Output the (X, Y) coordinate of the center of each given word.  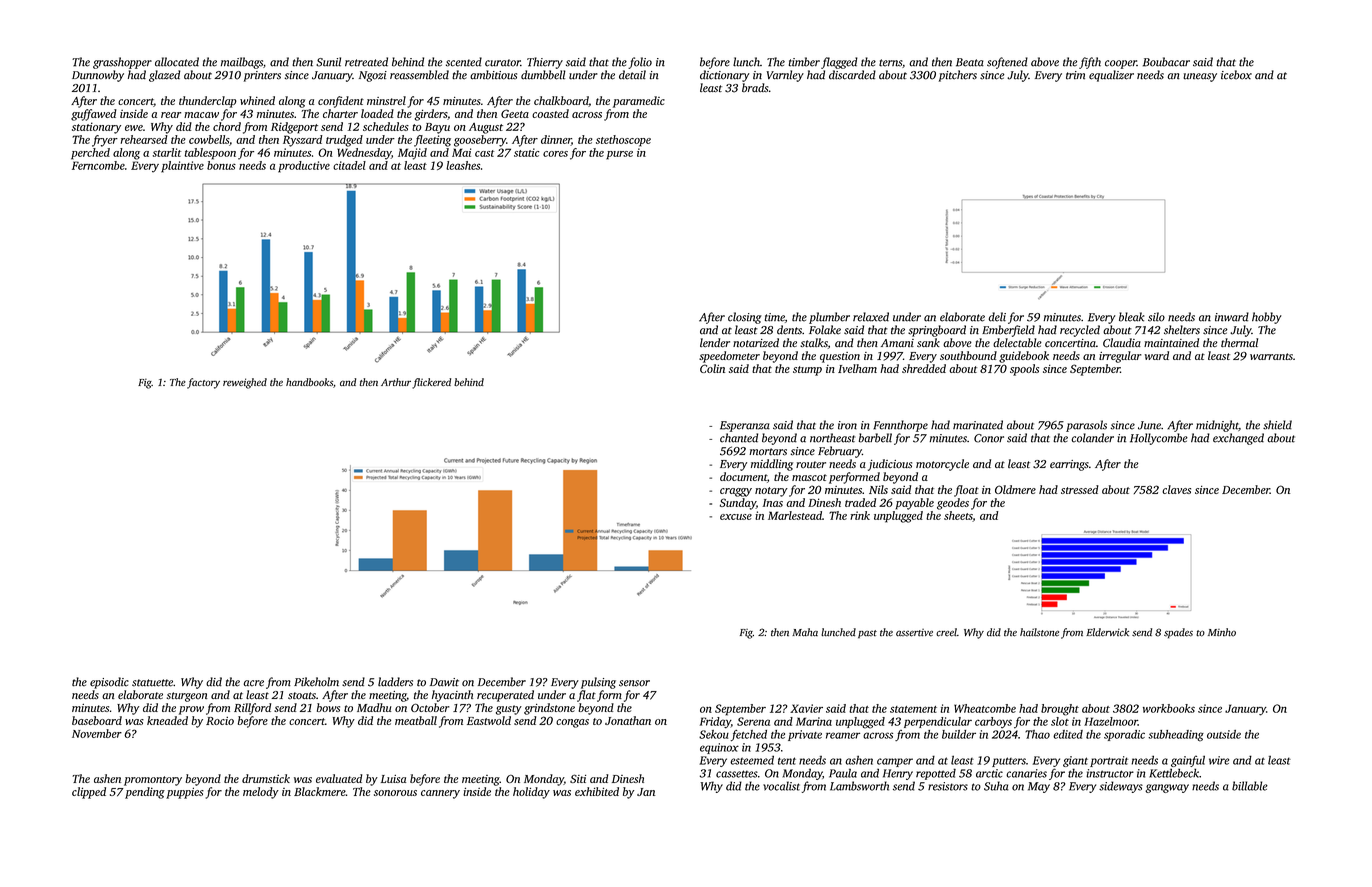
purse (619, 155)
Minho (1222, 632)
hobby (1267, 318)
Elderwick (1107, 632)
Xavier (806, 708)
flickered (431, 383)
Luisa (393, 779)
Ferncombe (98, 165)
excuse (736, 517)
